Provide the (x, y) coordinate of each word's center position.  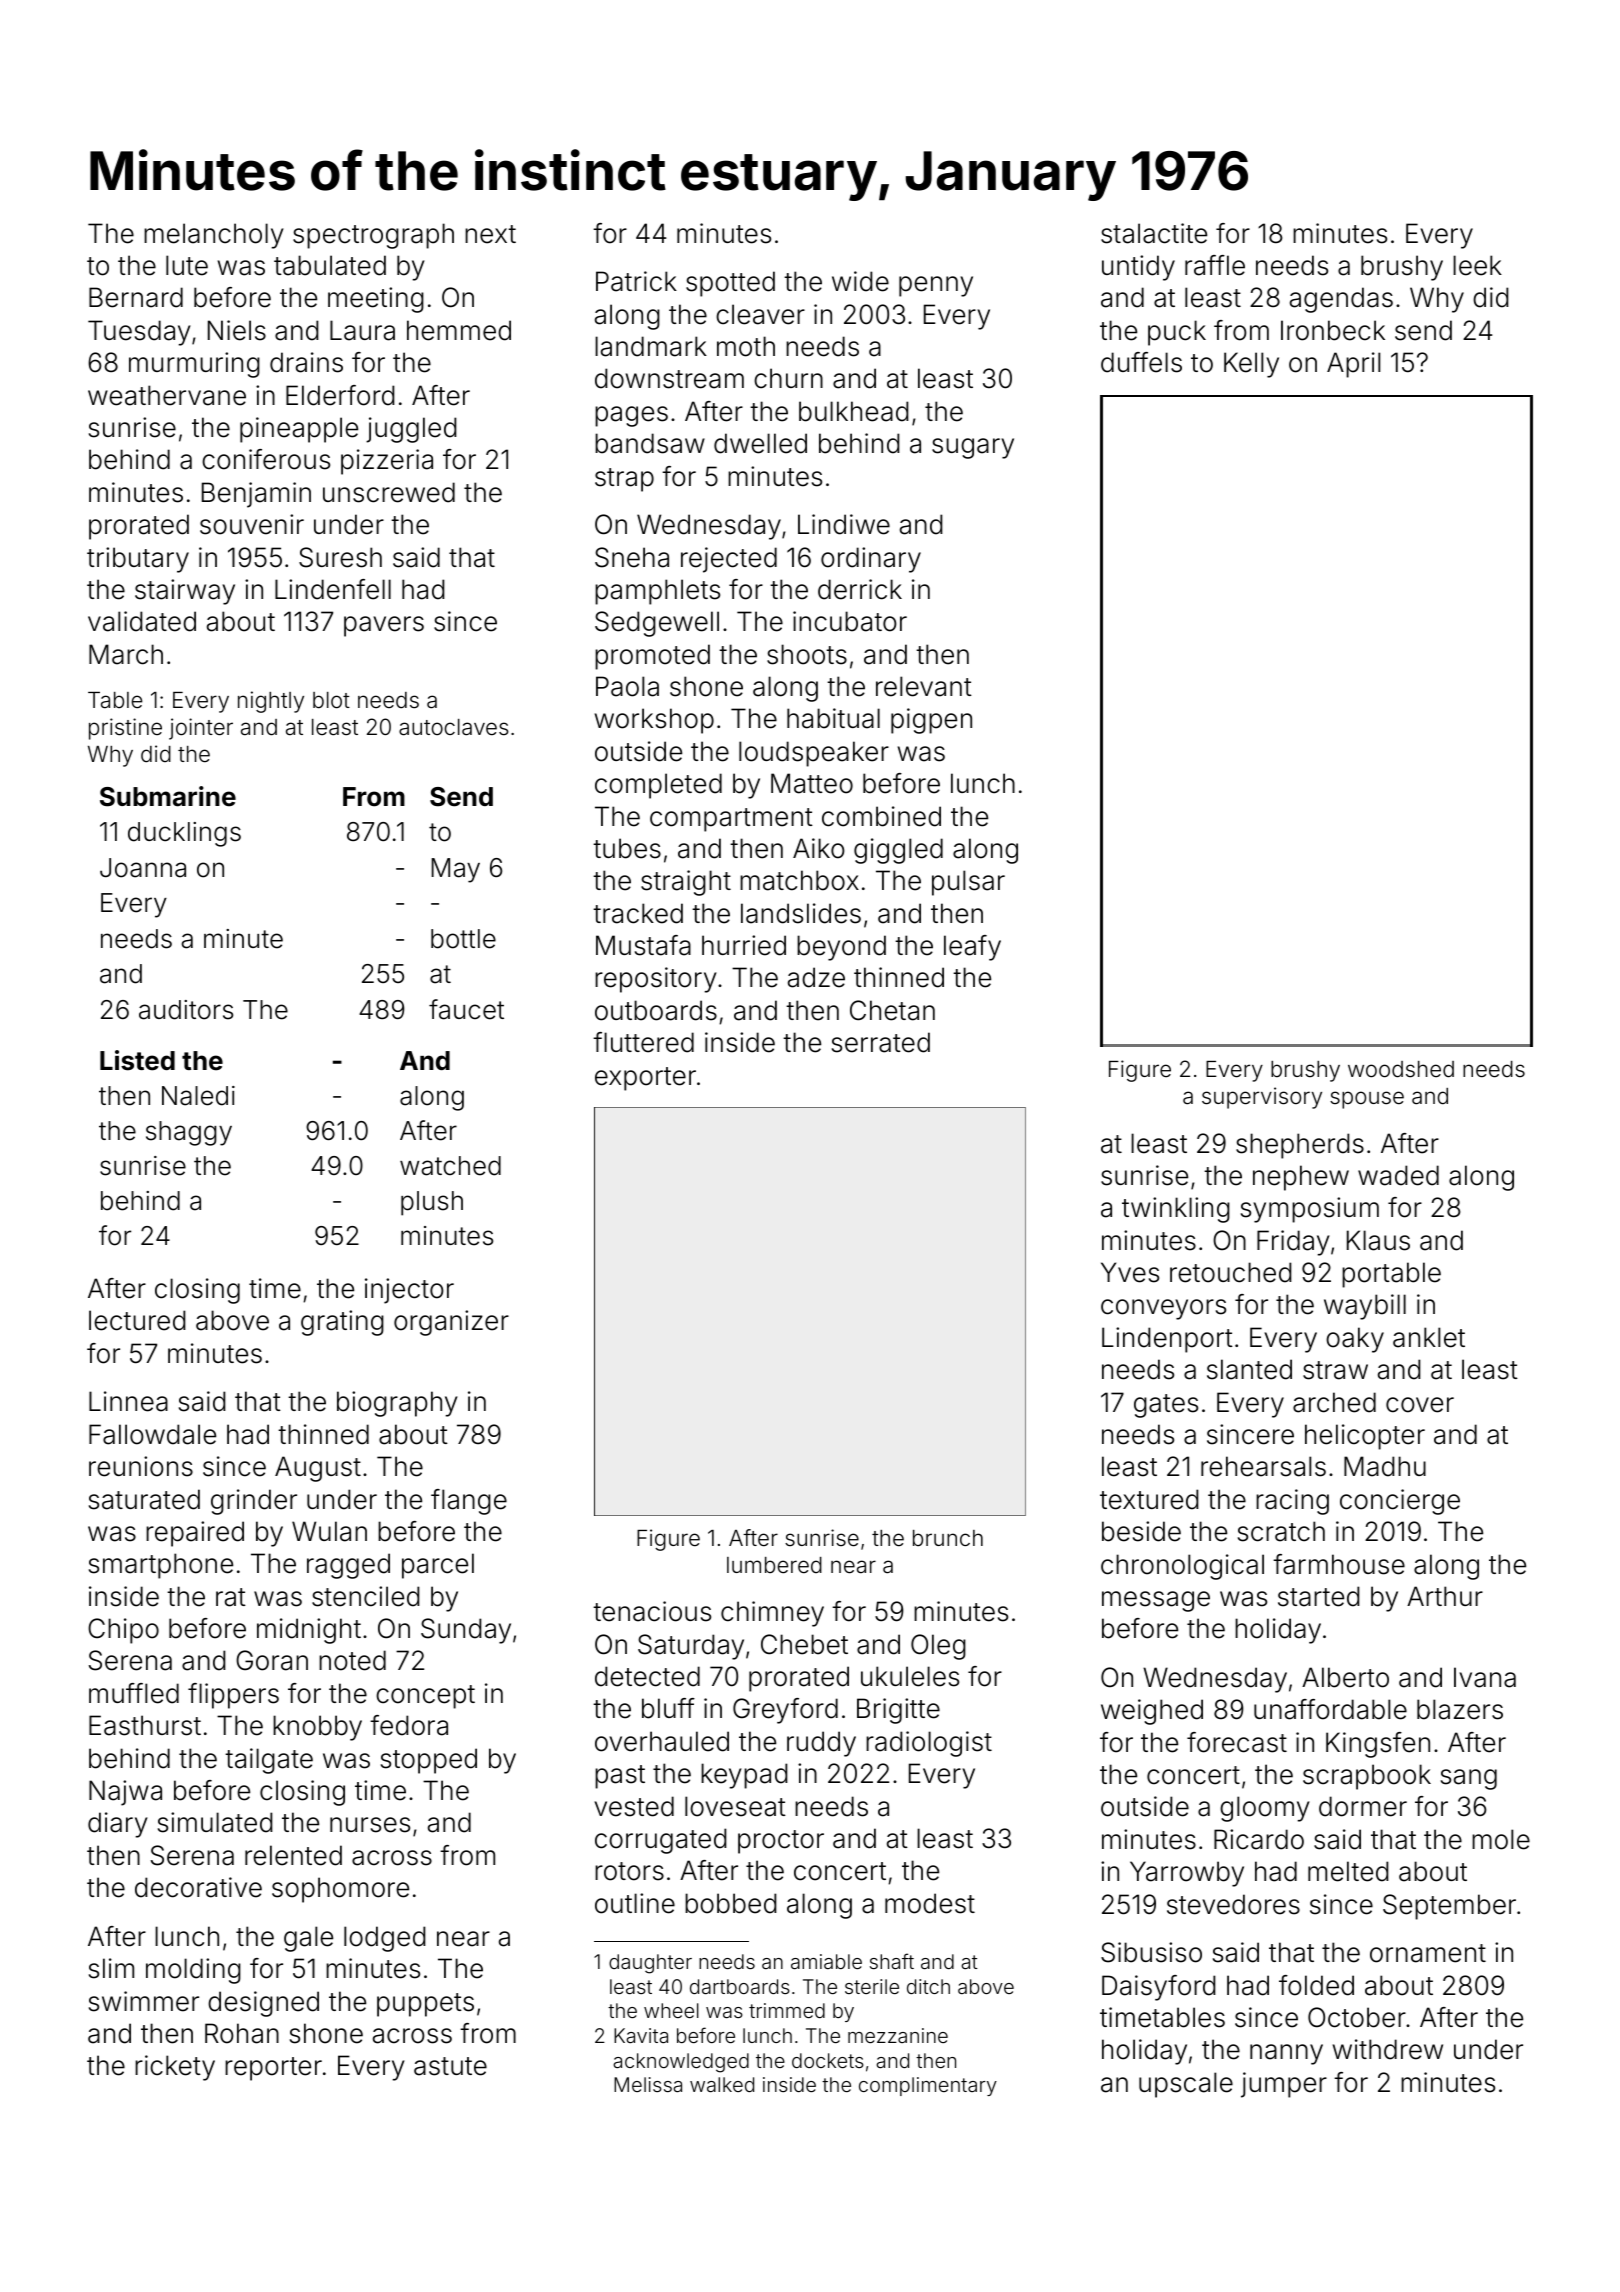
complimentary (928, 2086)
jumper (1284, 2085)
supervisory (1262, 1098)
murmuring (194, 365)
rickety (175, 2068)
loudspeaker (814, 754)
